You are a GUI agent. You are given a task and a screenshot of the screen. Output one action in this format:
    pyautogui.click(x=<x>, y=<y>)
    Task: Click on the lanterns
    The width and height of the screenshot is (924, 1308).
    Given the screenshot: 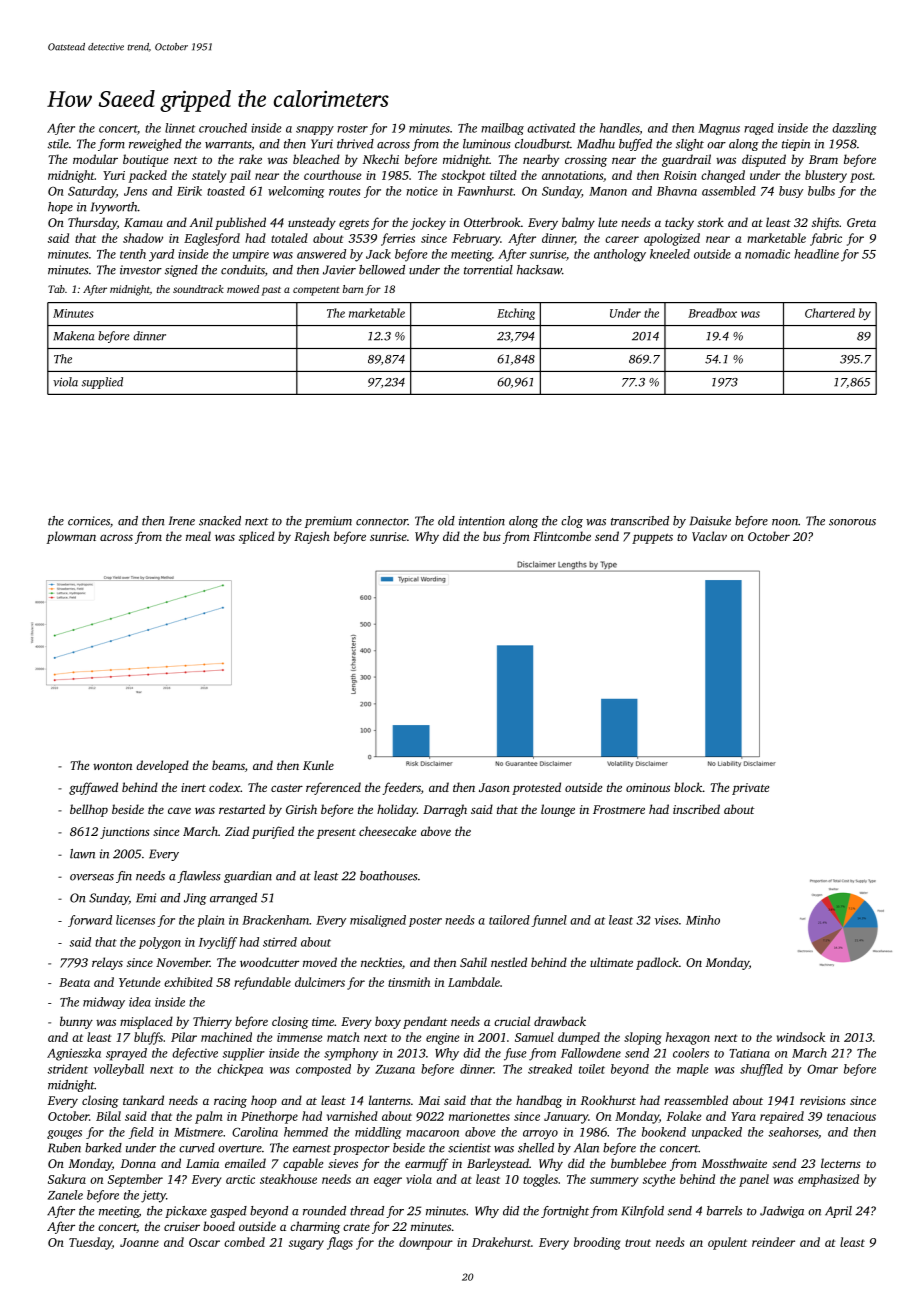 What is the action you would take?
    pyautogui.click(x=390, y=1100)
